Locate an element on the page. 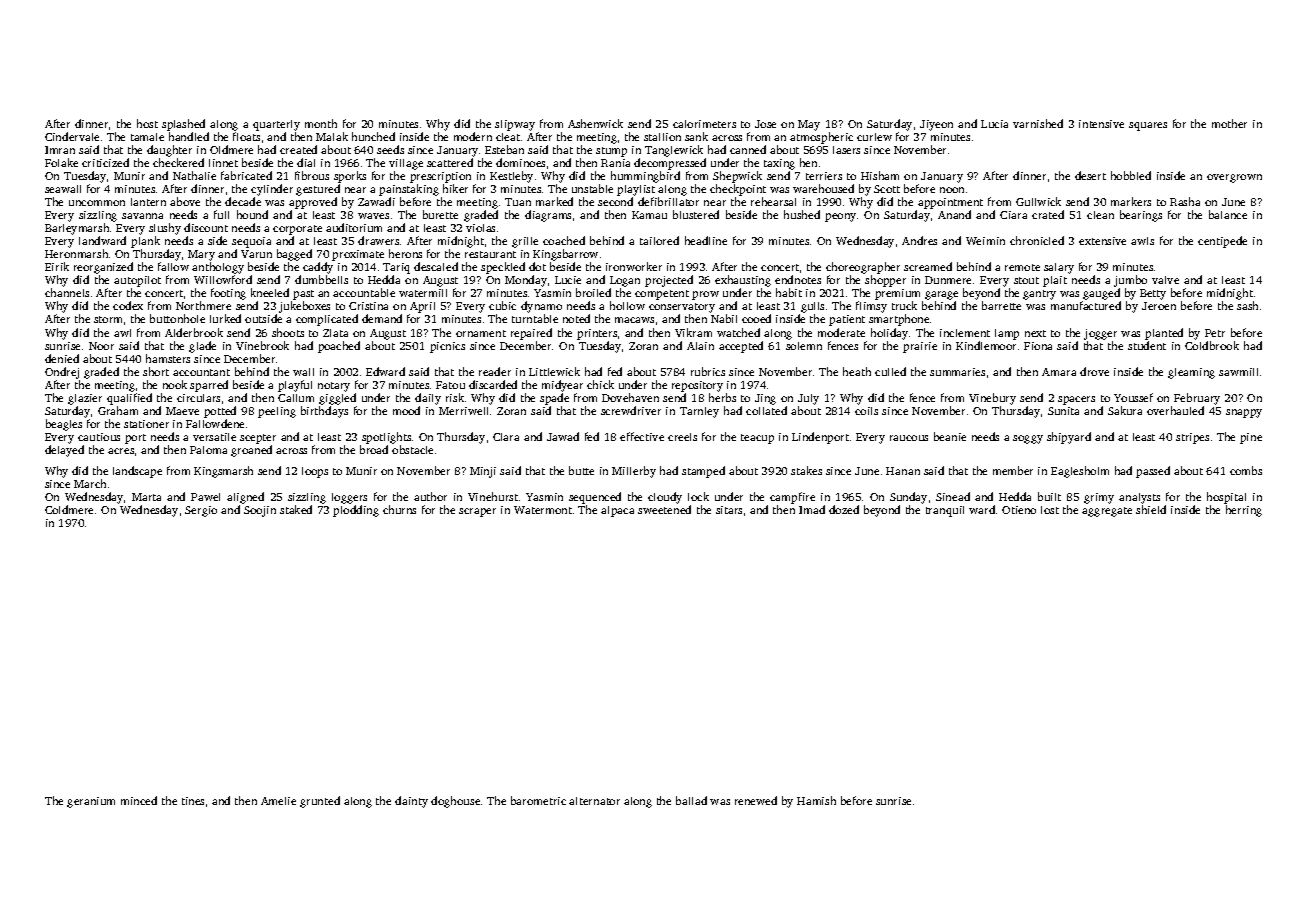 The height and width of the image is (924, 1308). mother is located at coordinates (1229, 123).
